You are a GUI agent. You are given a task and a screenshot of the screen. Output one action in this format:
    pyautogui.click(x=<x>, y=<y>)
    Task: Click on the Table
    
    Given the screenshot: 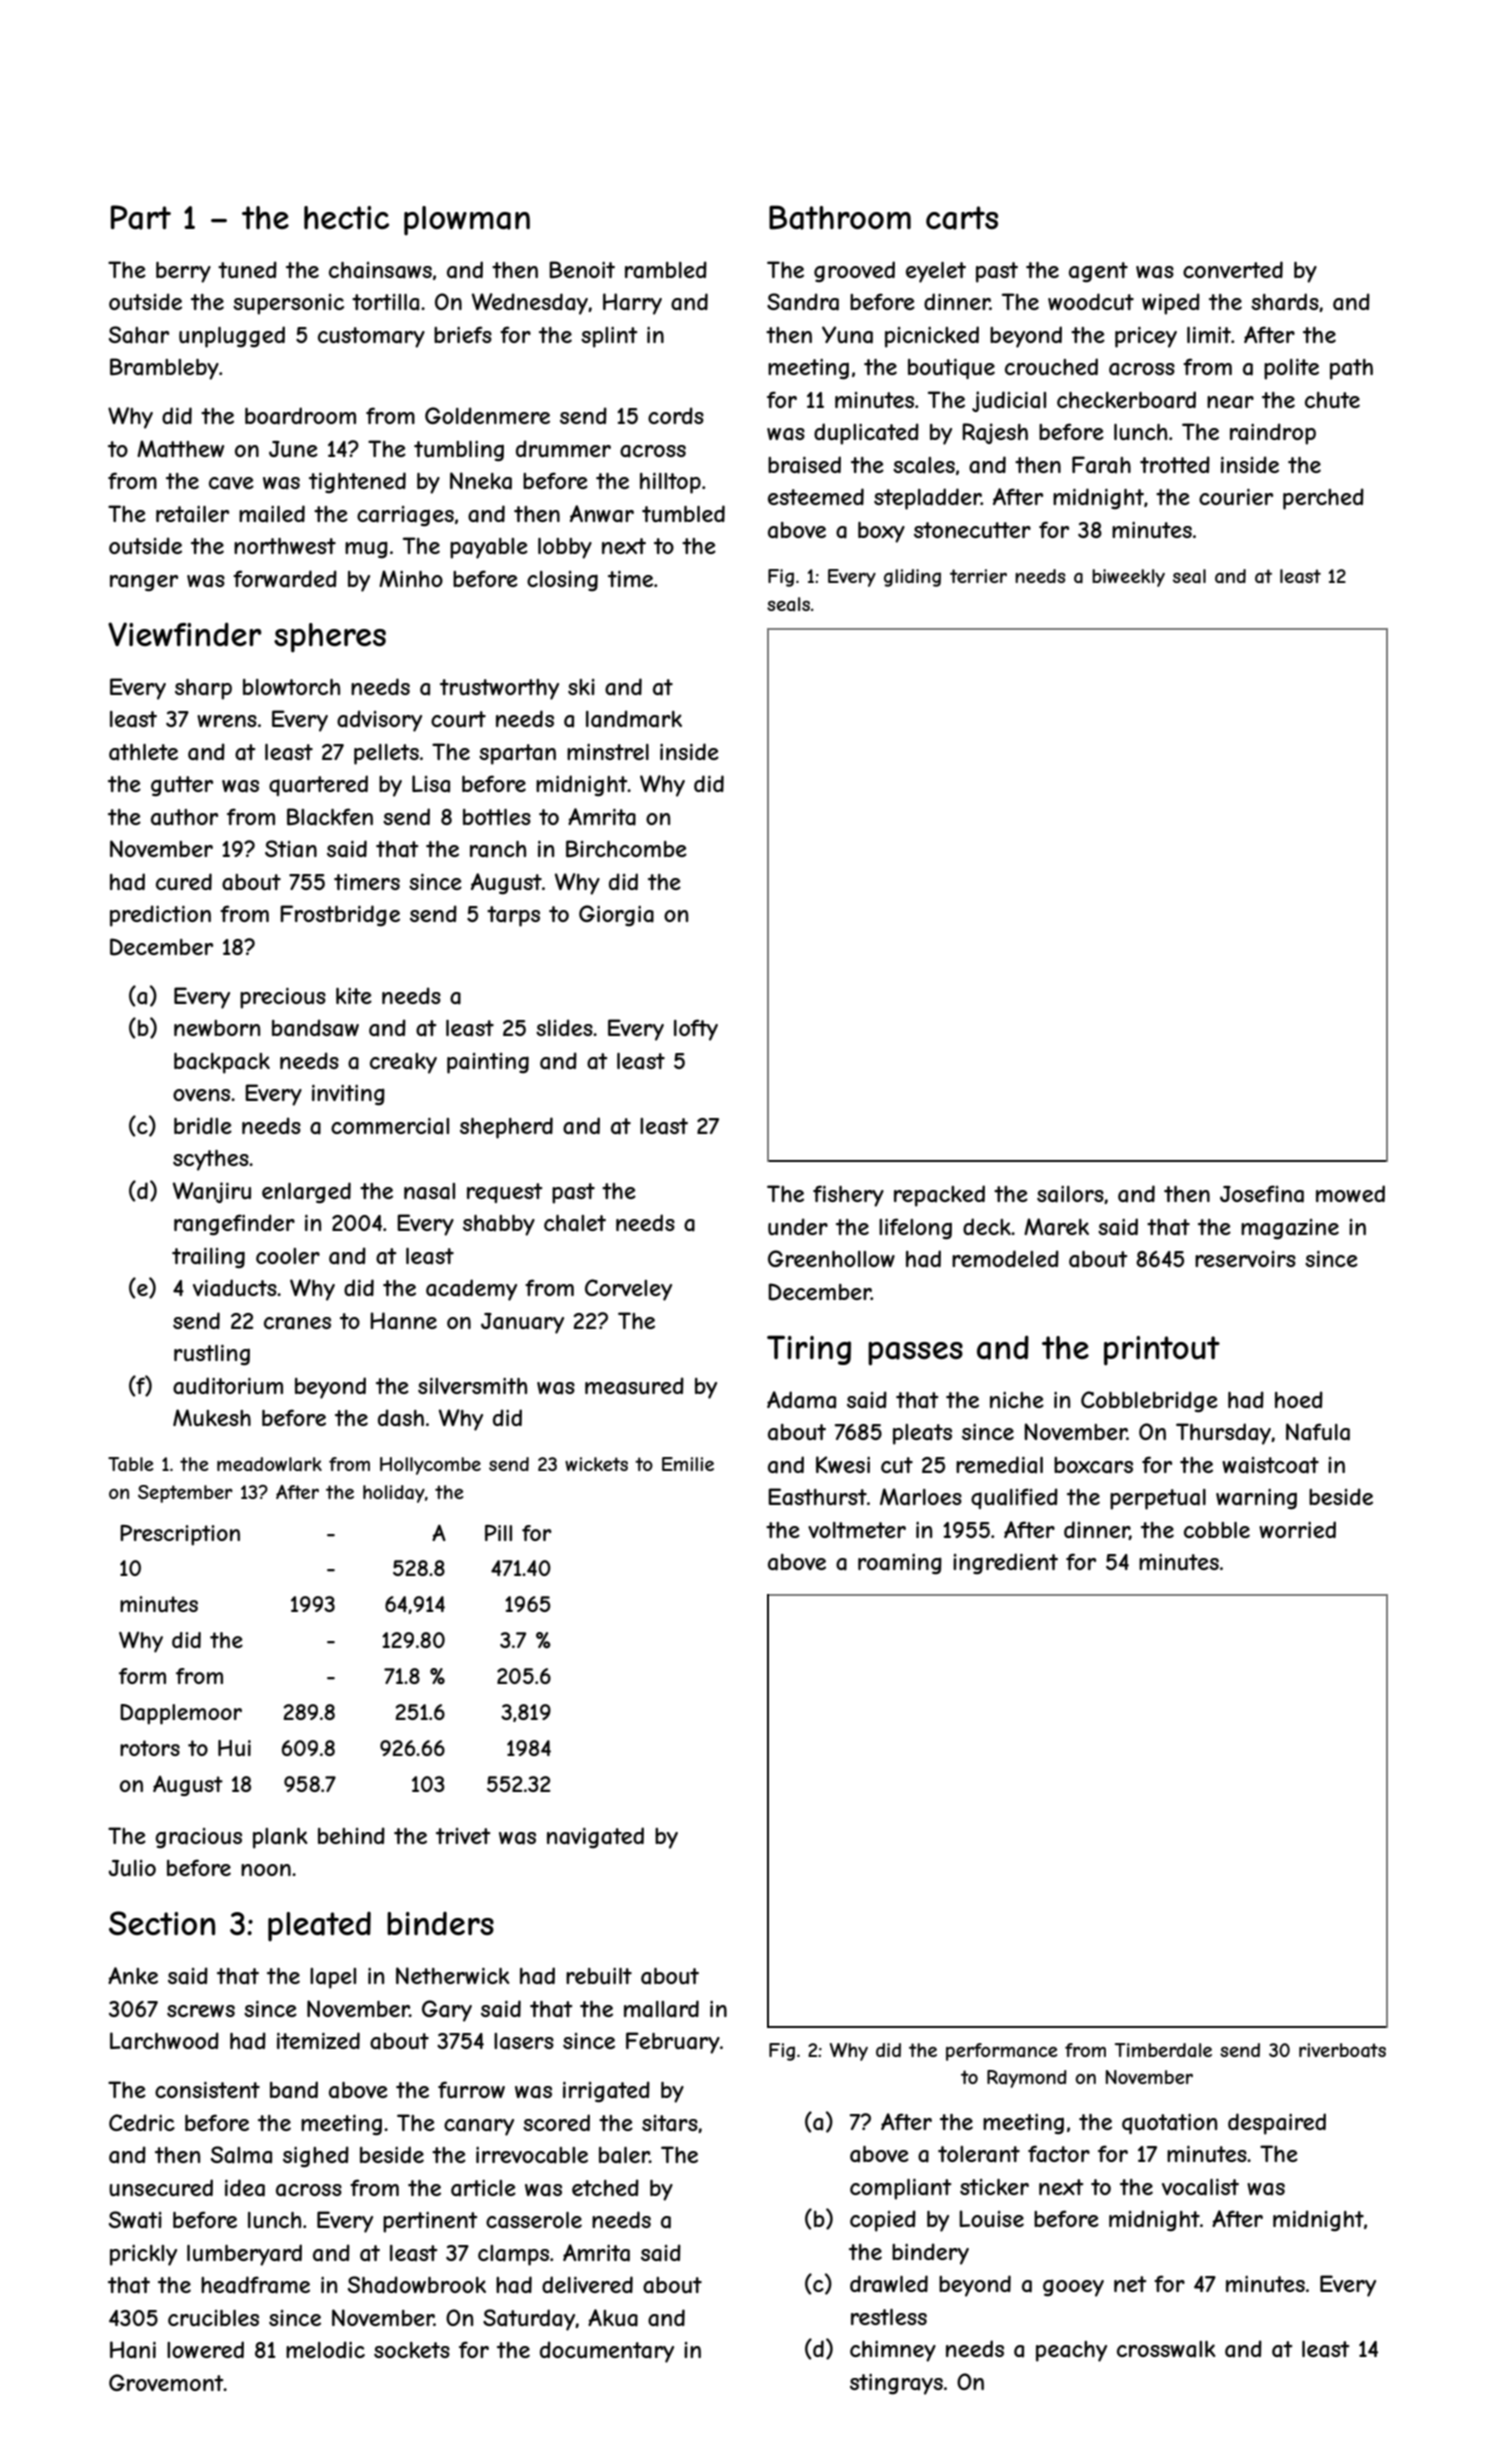 What is the action you would take?
    pyautogui.click(x=130, y=1464)
